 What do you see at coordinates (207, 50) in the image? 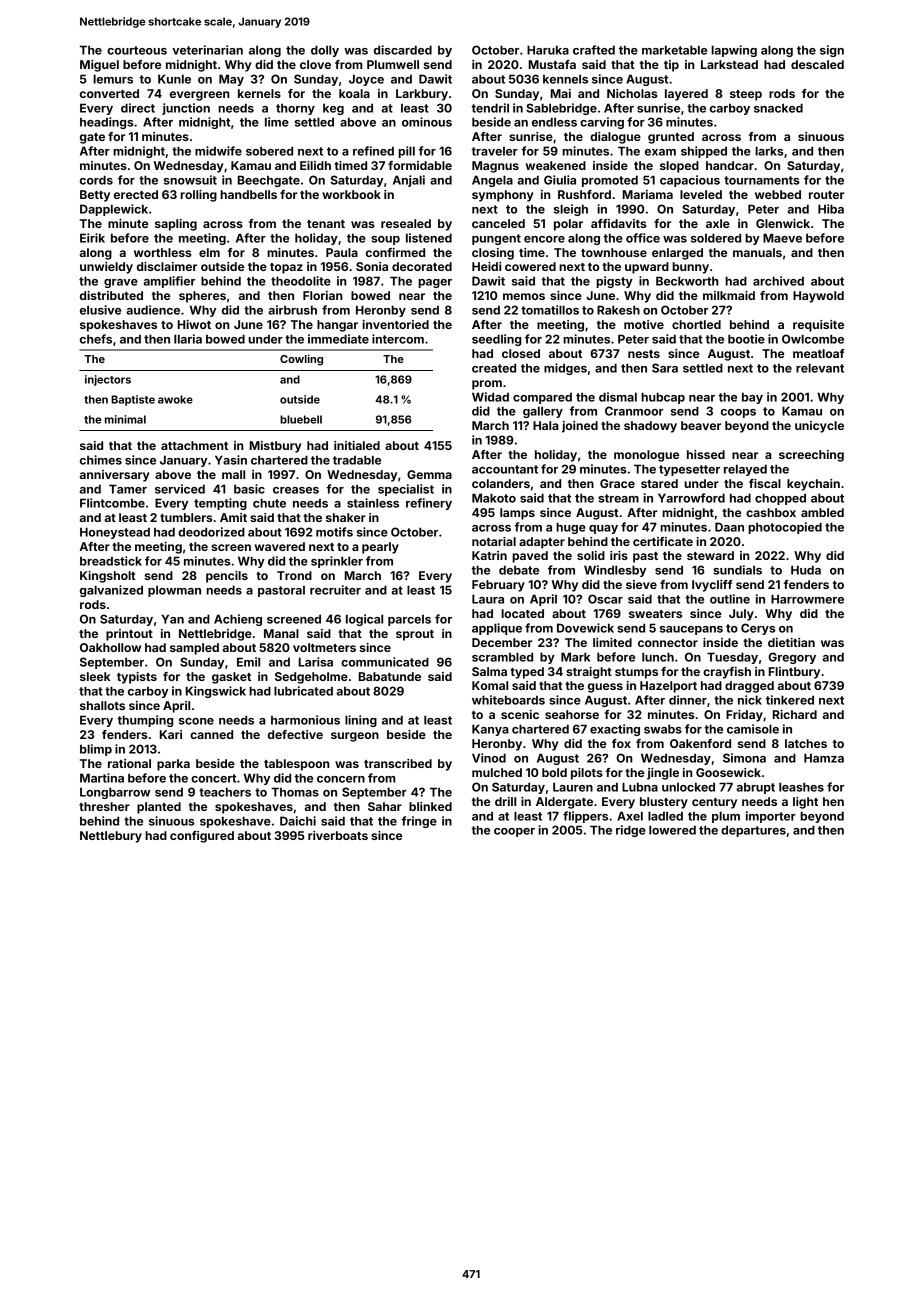
I see `veterinarian` at bounding box center [207, 50].
